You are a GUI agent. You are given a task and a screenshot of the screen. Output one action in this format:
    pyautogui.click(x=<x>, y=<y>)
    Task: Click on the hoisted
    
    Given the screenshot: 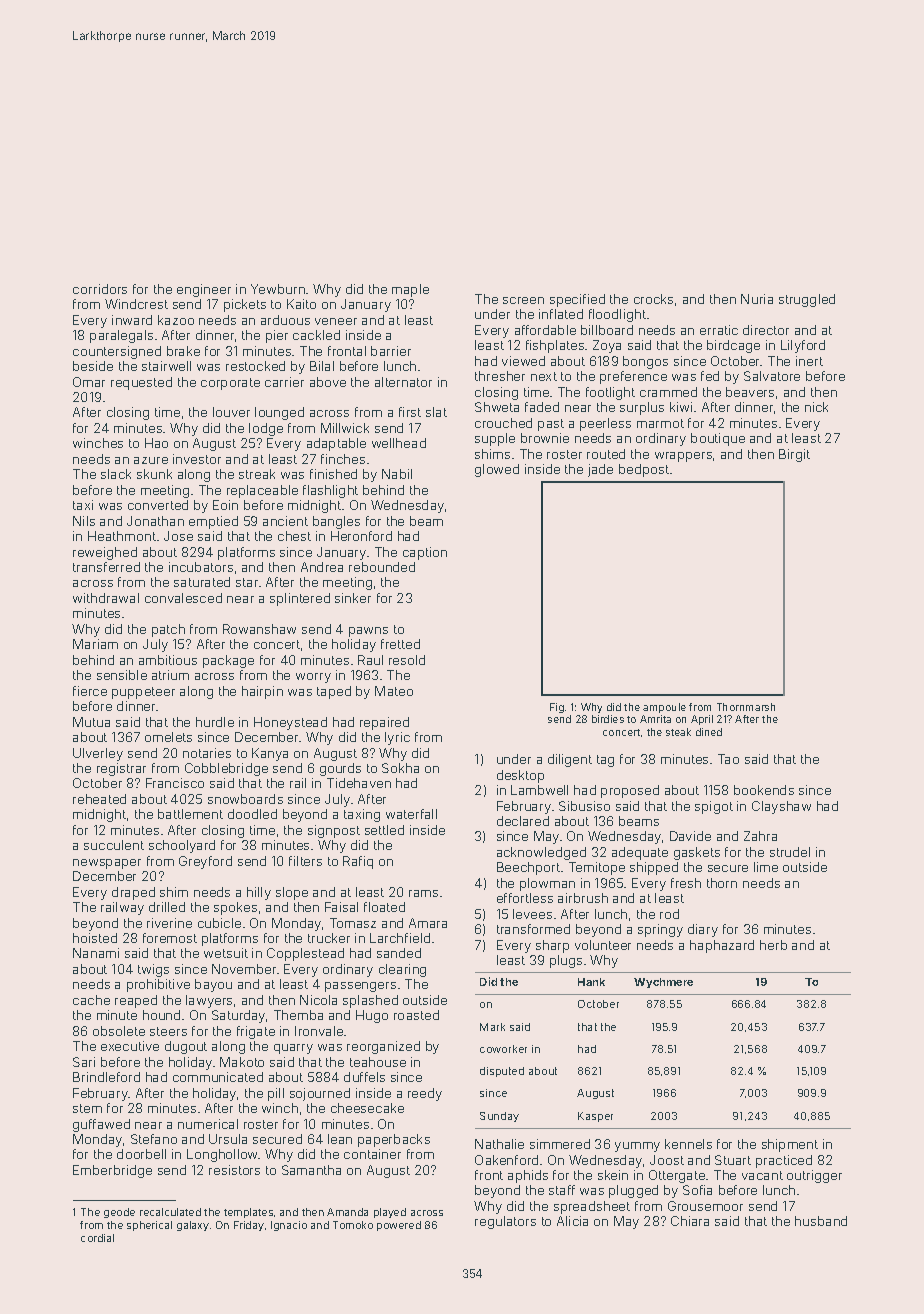 What is the action you would take?
    pyautogui.click(x=95, y=938)
